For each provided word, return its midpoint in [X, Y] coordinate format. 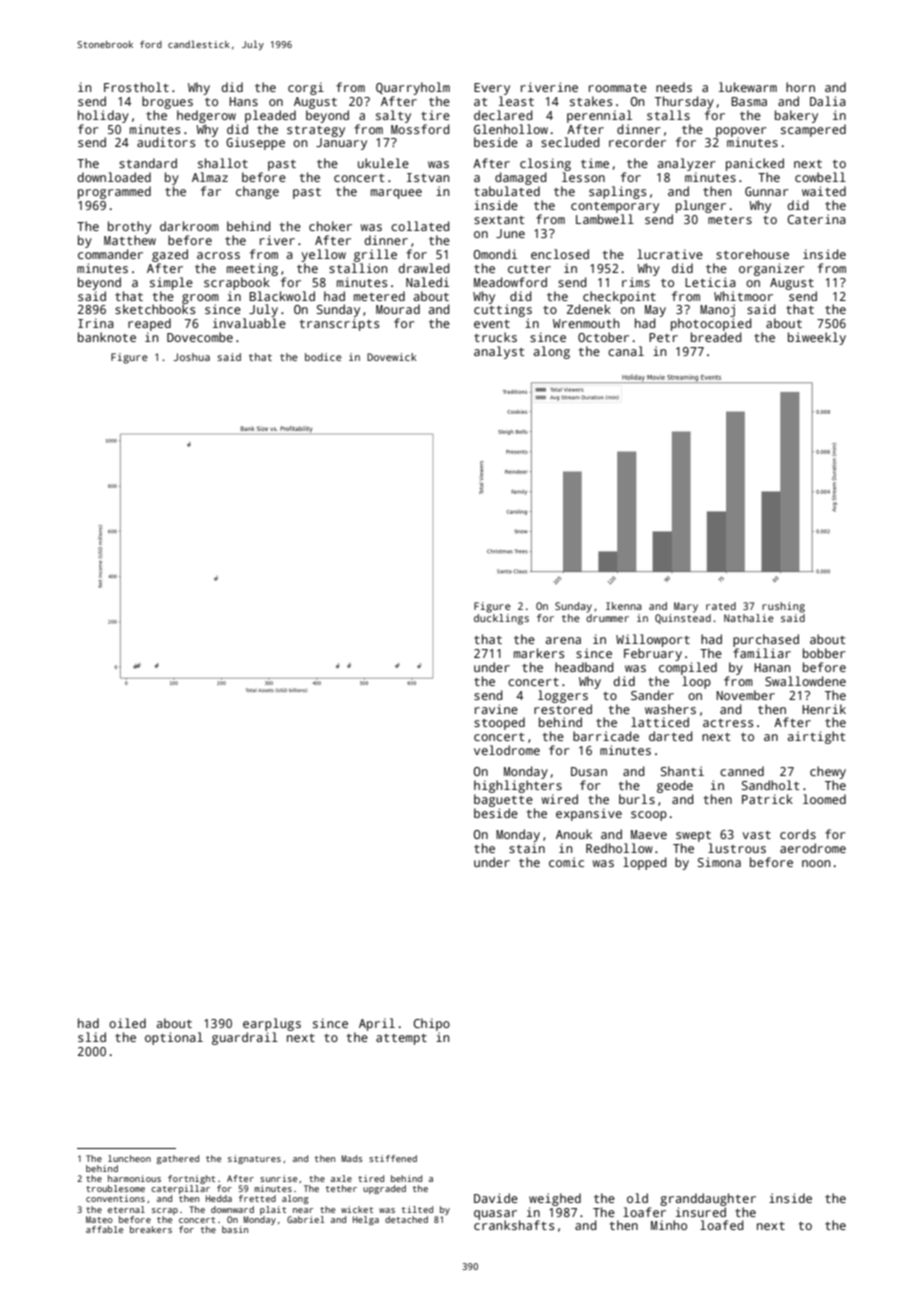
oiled [127, 1023]
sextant [499, 220]
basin [235, 1229]
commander [110, 254]
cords [798, 834]
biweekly [817, 338]
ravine [496, 709]
